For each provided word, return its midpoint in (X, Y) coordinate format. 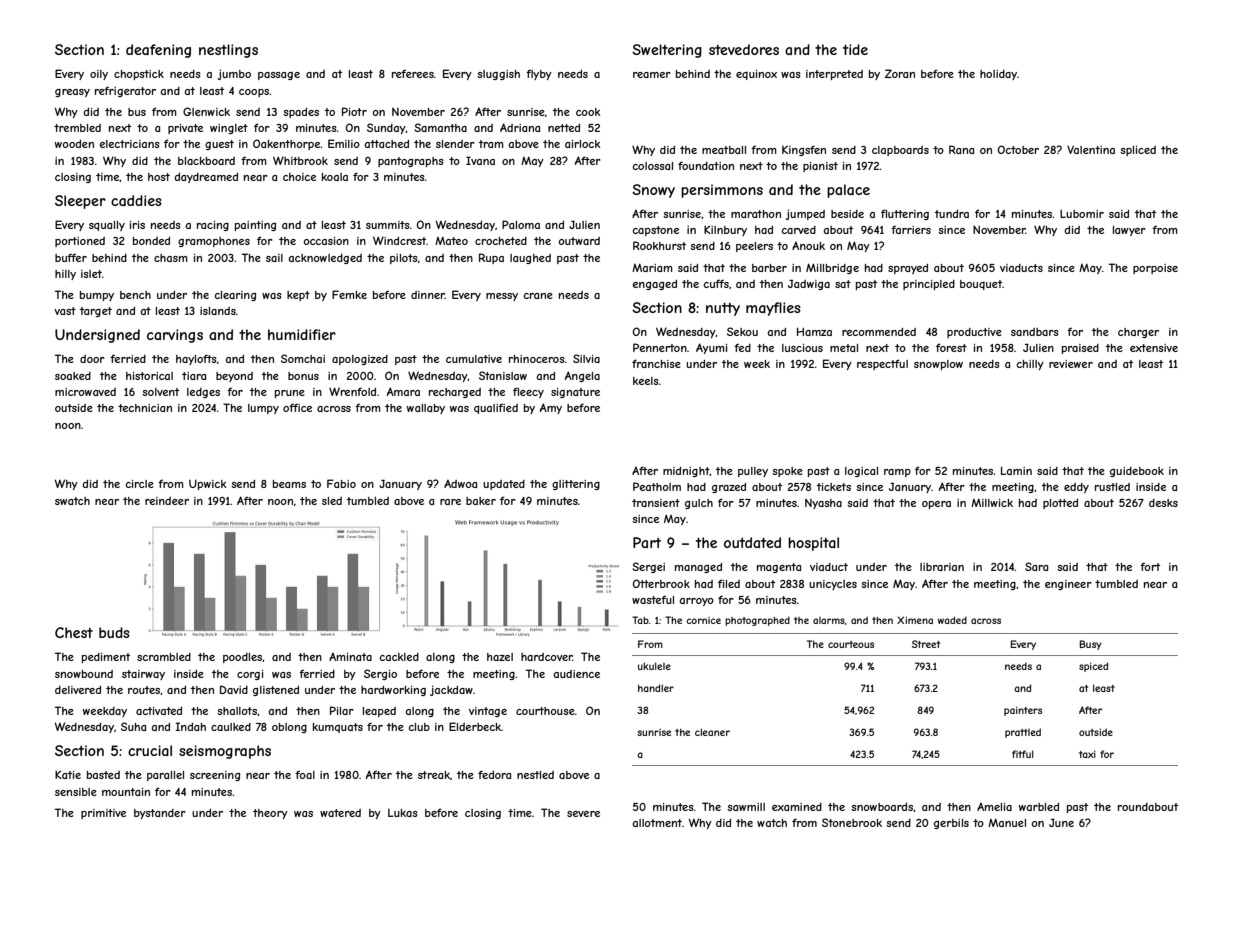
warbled (1039, 807)
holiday (998, 75)
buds (114, 632)
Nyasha (823, 504)
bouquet (981, 285)
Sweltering (667, 51)
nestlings (228, 51)
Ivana (480, 160)
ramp (897, 473)
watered (340, 813)
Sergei (648, 567)
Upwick (208, 484)
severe (583, 814)
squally (107, 226)
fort (1150, 567)
